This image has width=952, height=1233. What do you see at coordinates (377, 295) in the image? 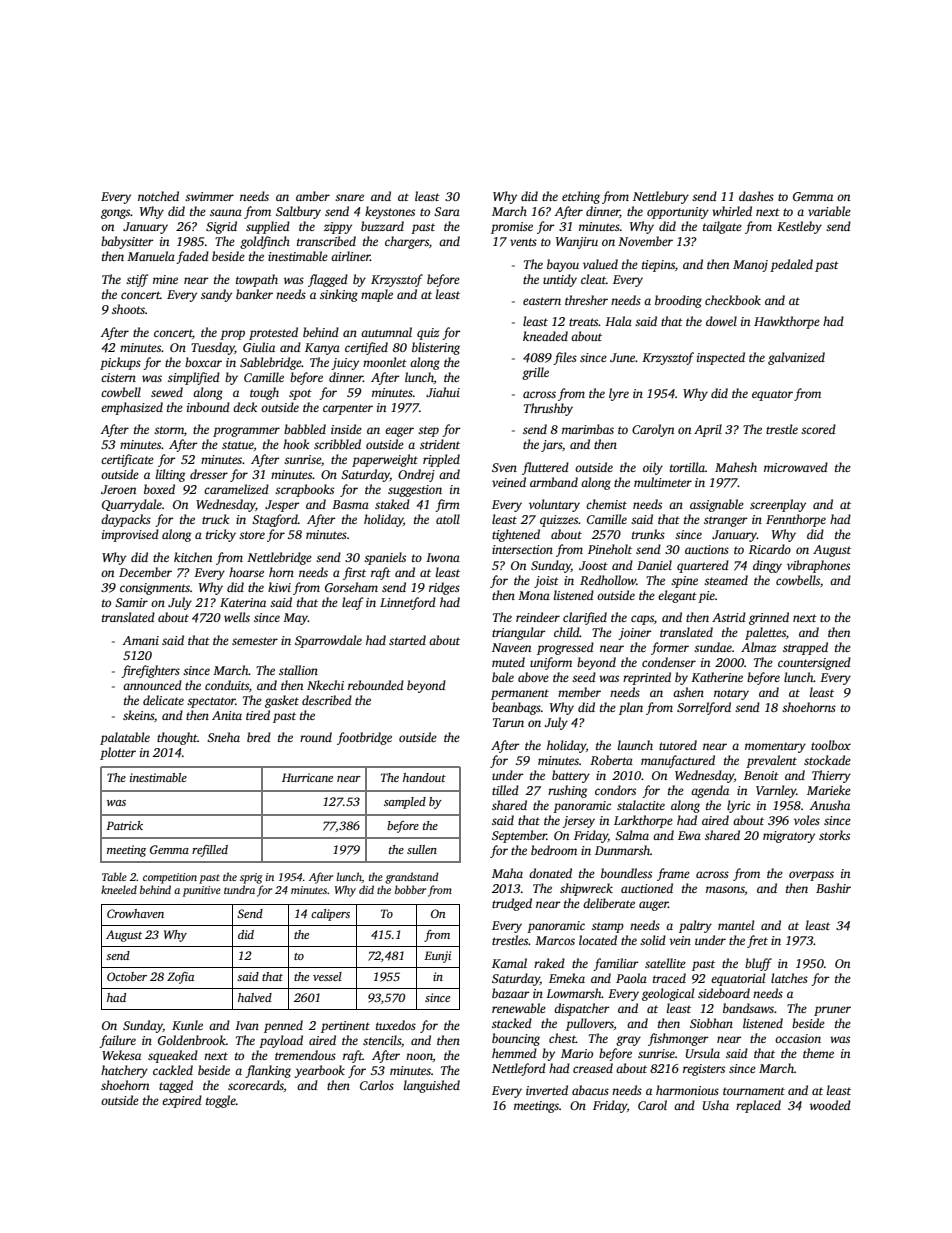
I see `maple` at bounding box center [377, 295].
